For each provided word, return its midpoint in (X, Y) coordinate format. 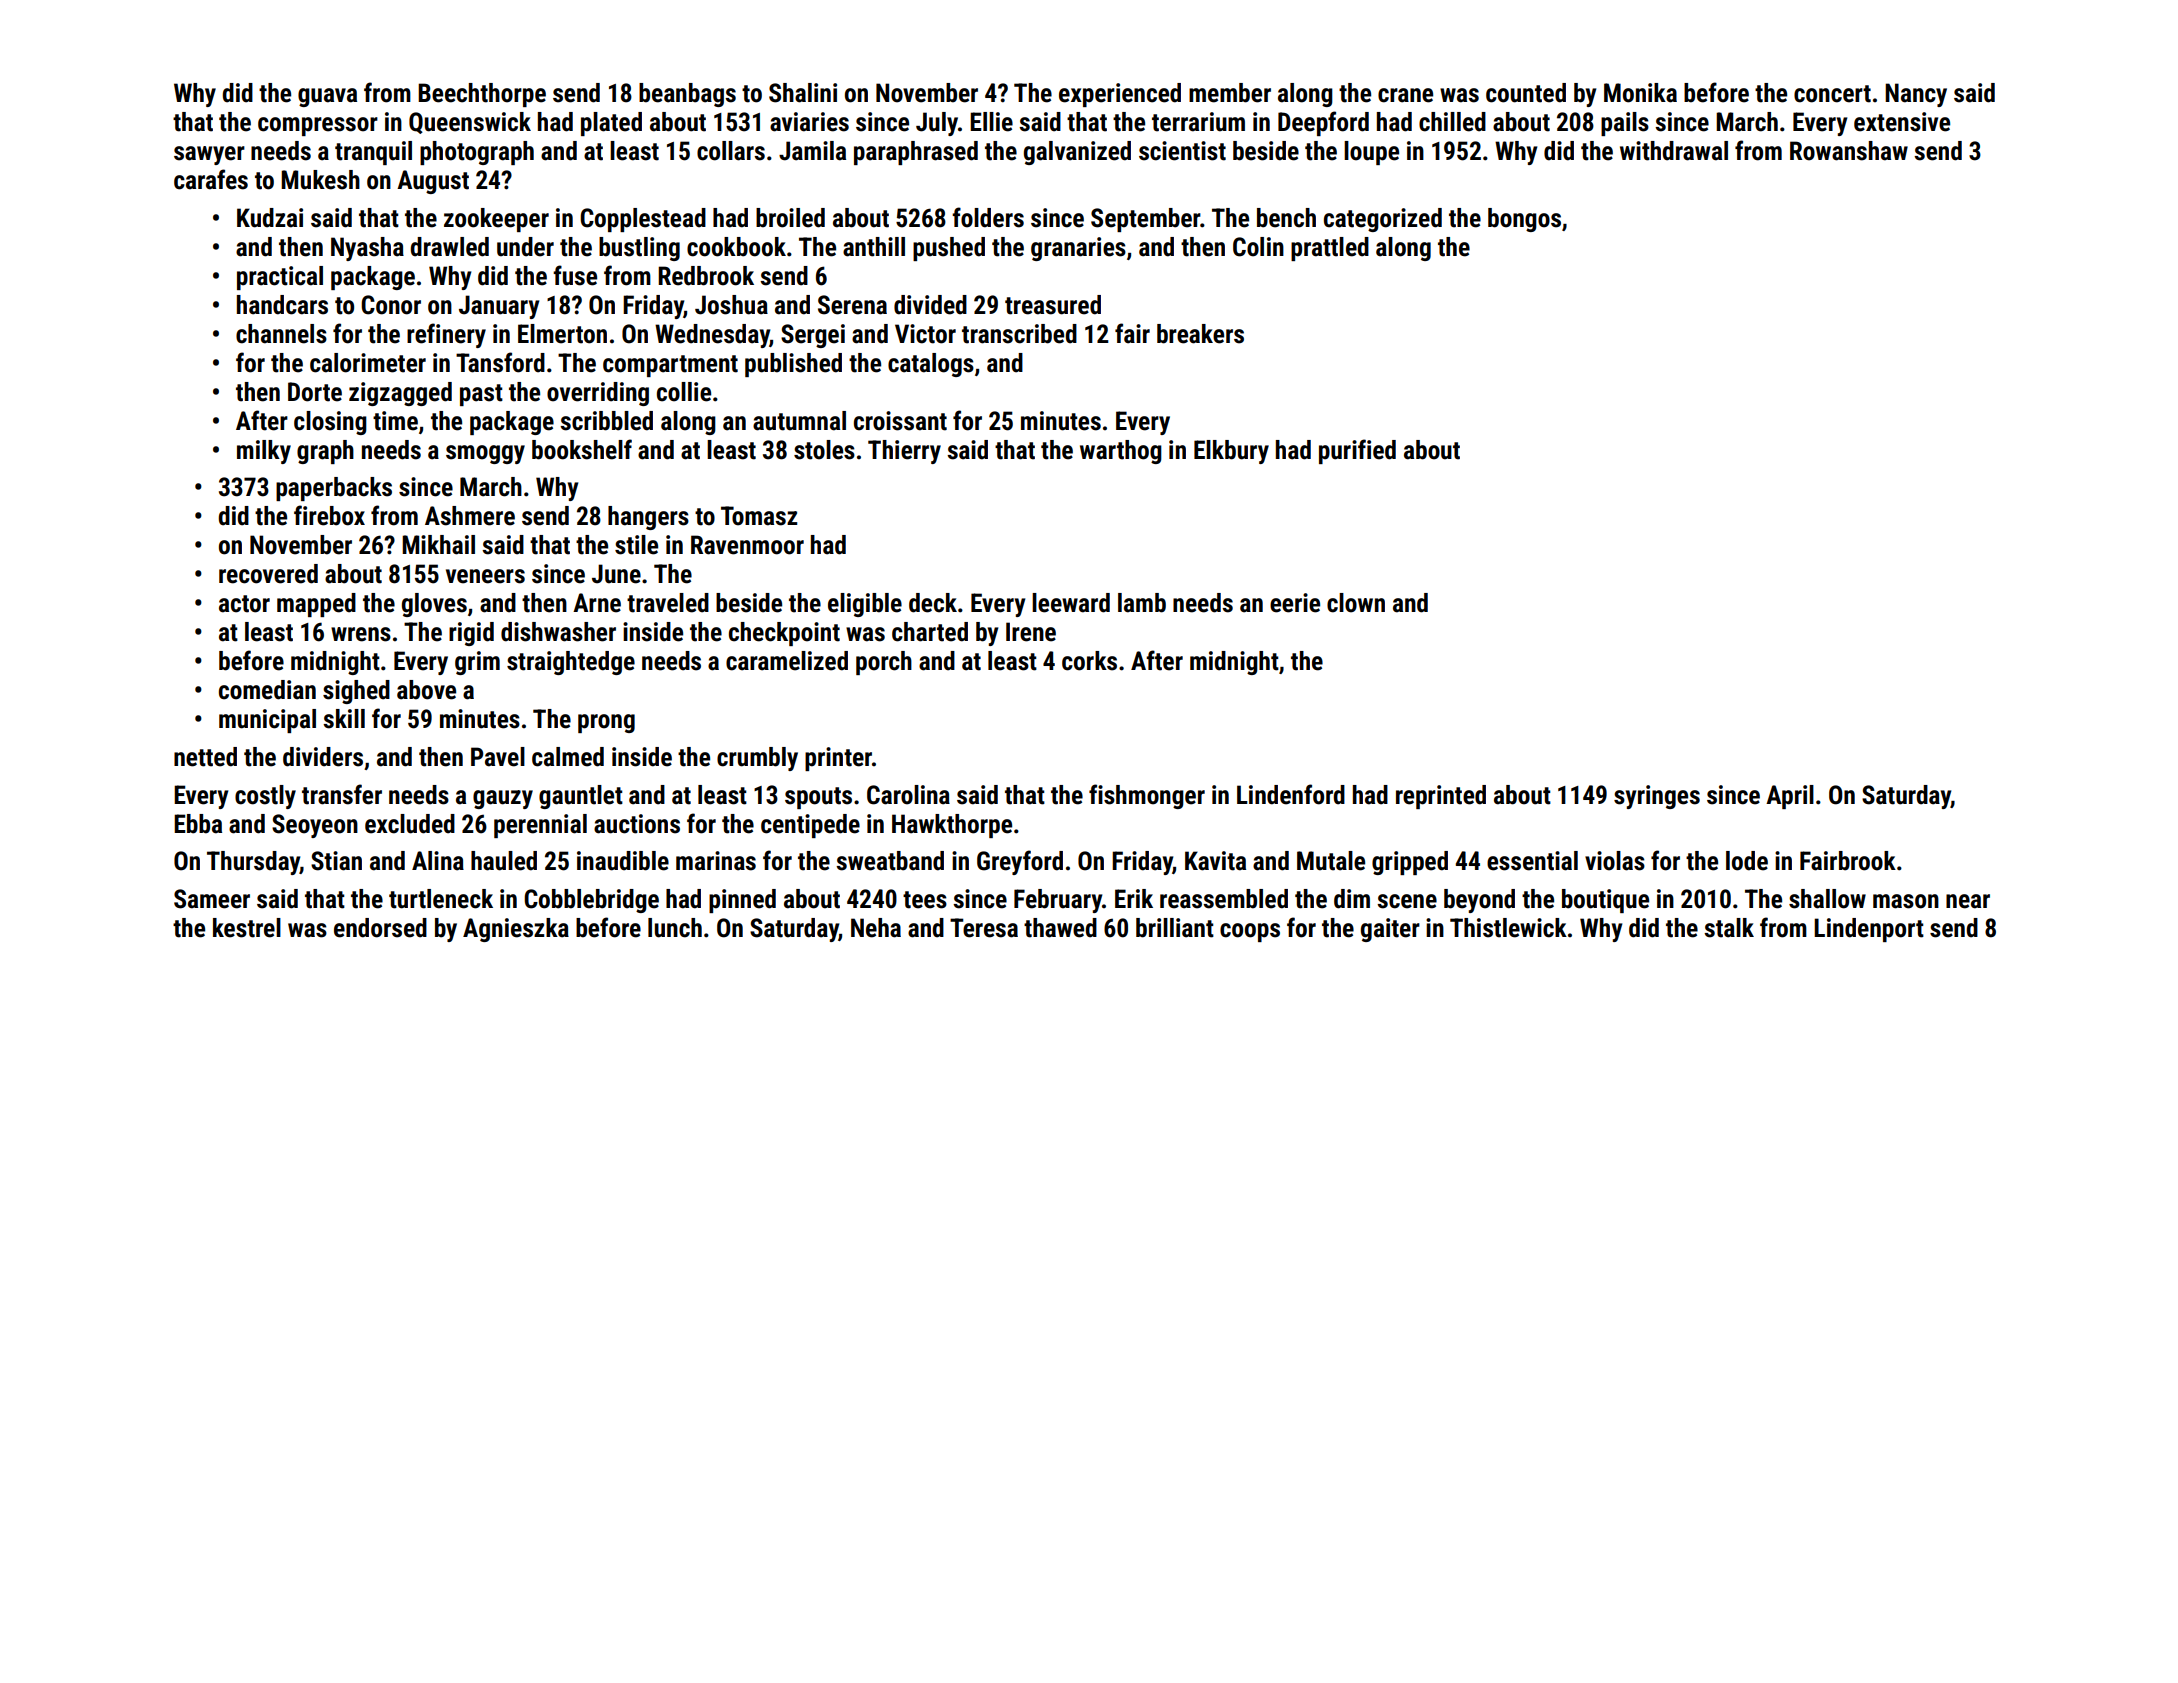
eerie (1295, 603)
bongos (1524, 220)
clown (1356, 603)
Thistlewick (1508, 928)
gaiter (1390, 930)
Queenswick (470, 123)
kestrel (247, 928)
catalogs (931, 365)
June (616, 574)
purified (1357, 451)
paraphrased (916, 153)
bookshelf (582, 449)
